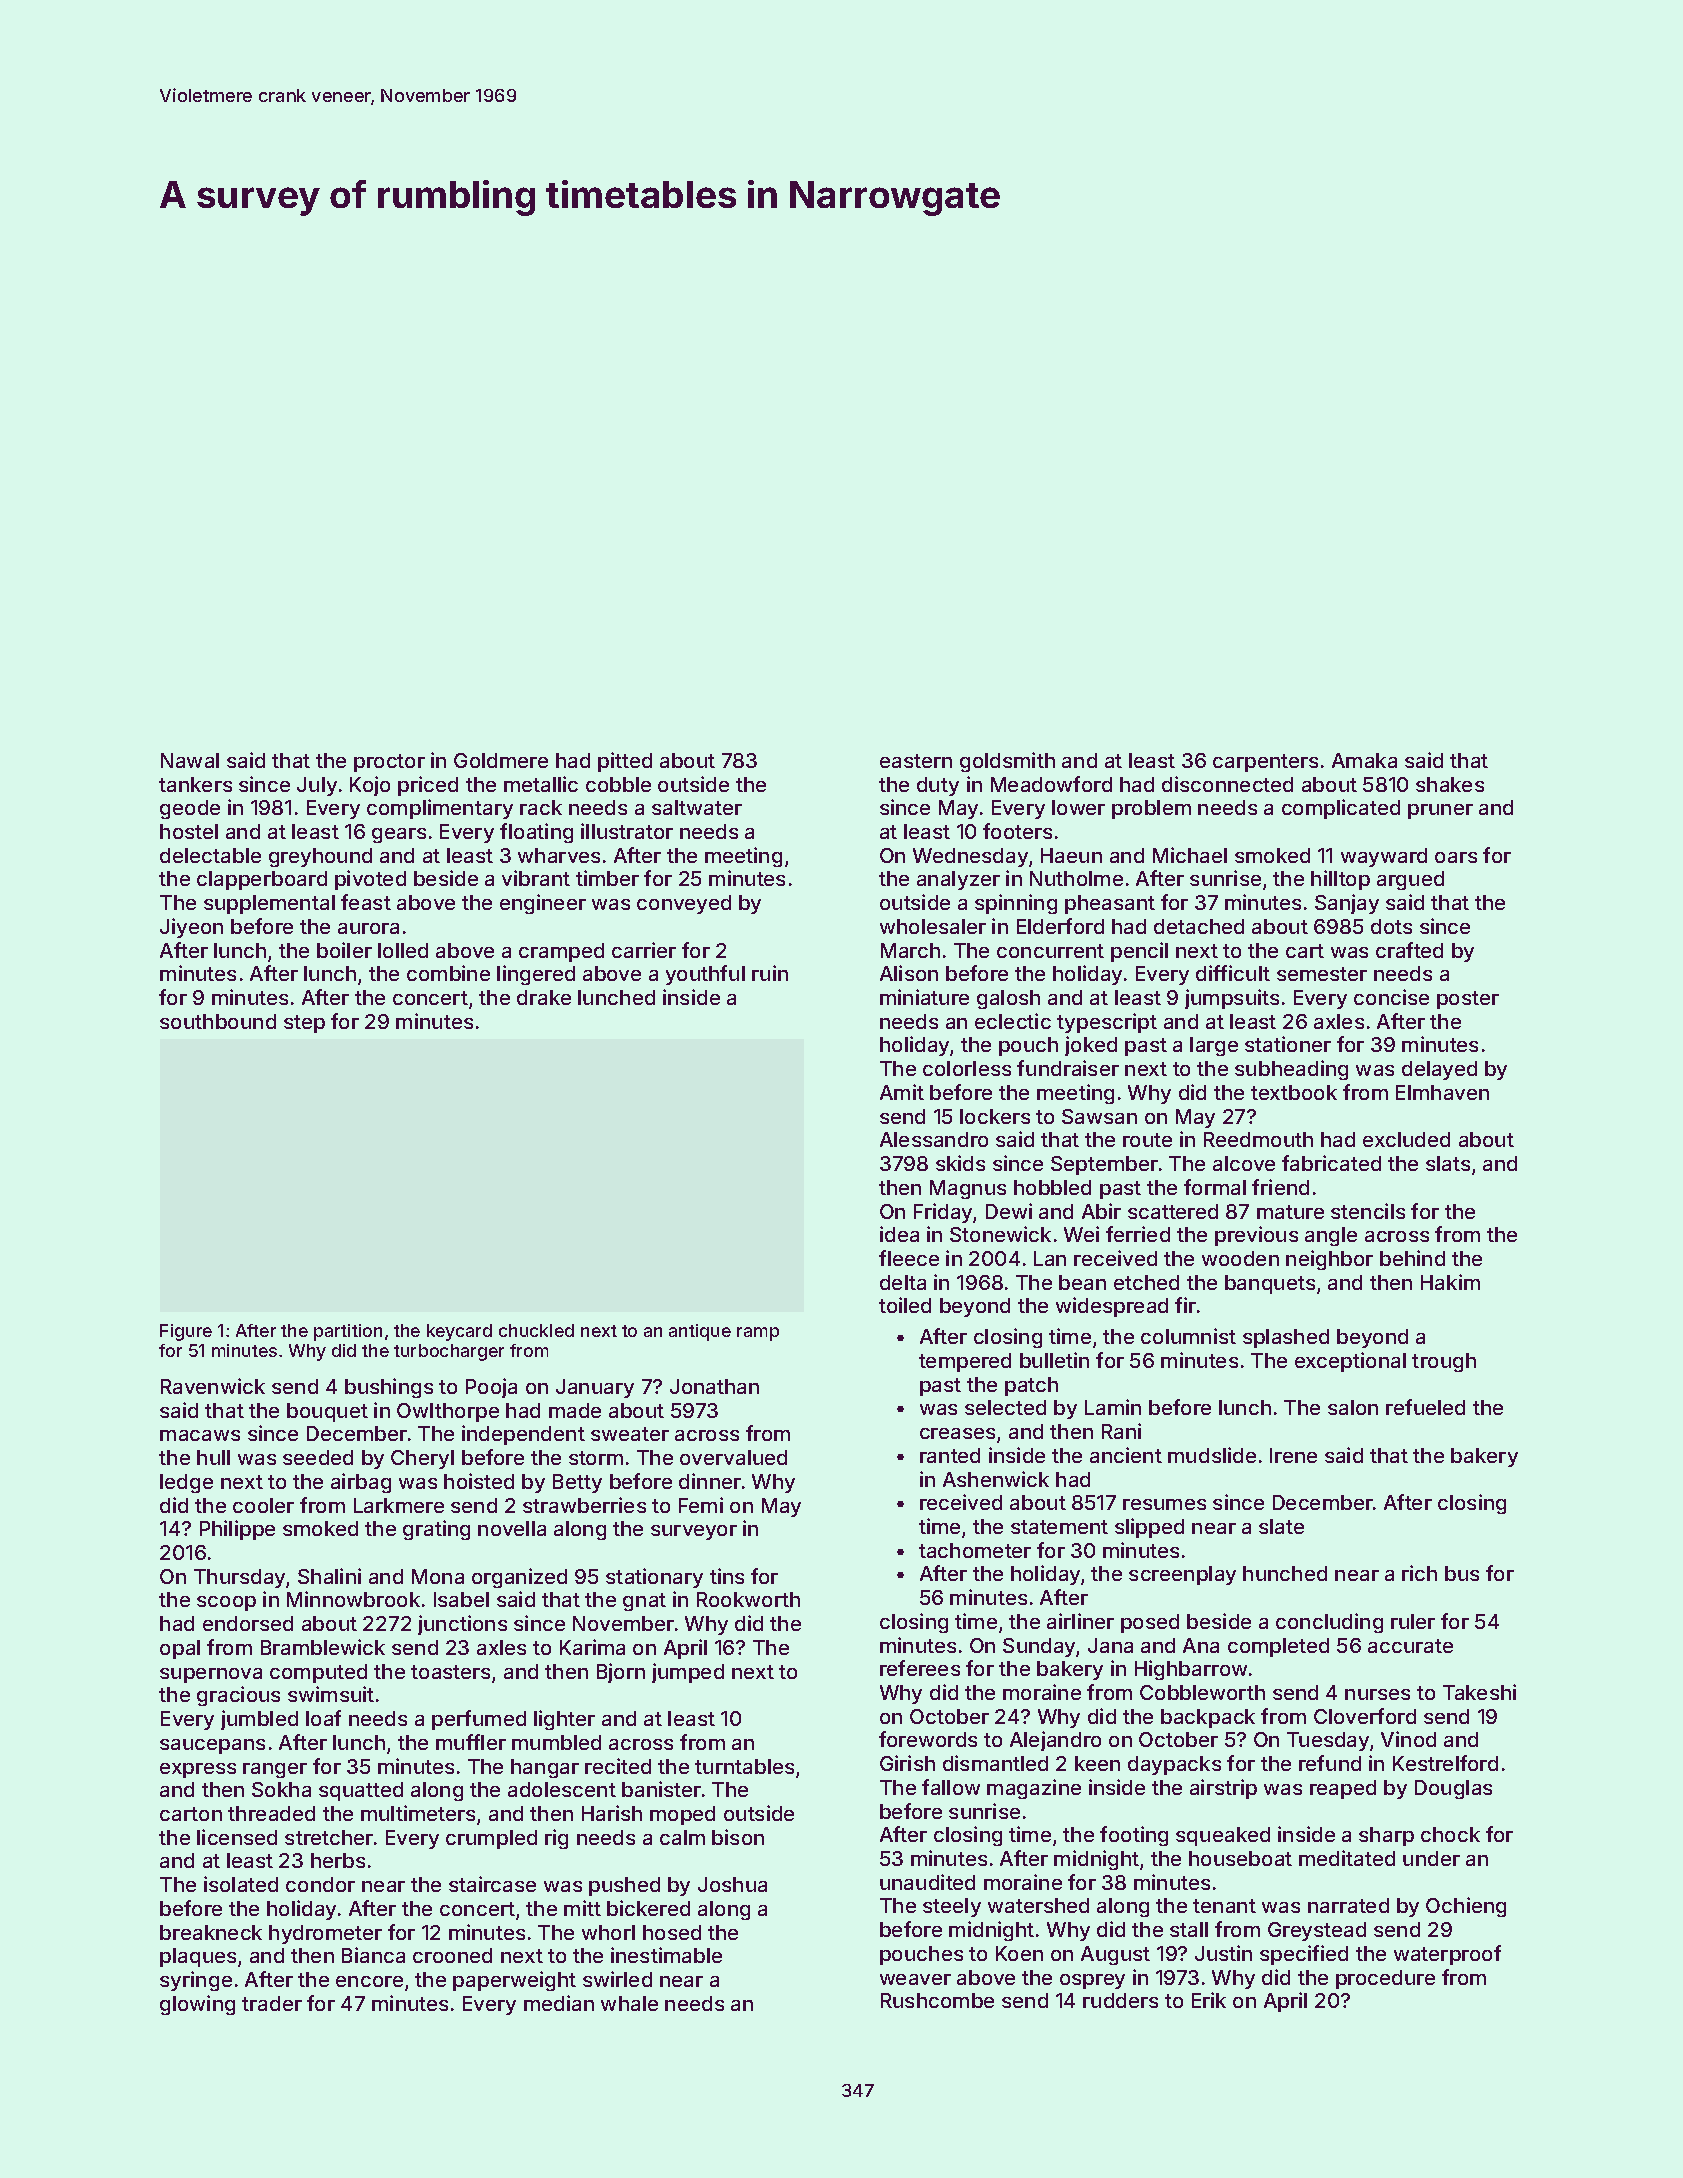 Image resolution: width=1683 pixels, height=2178 pixels. Describe the element at coordinates (1288, 1044) in the page. I see `stationer` at that location.
